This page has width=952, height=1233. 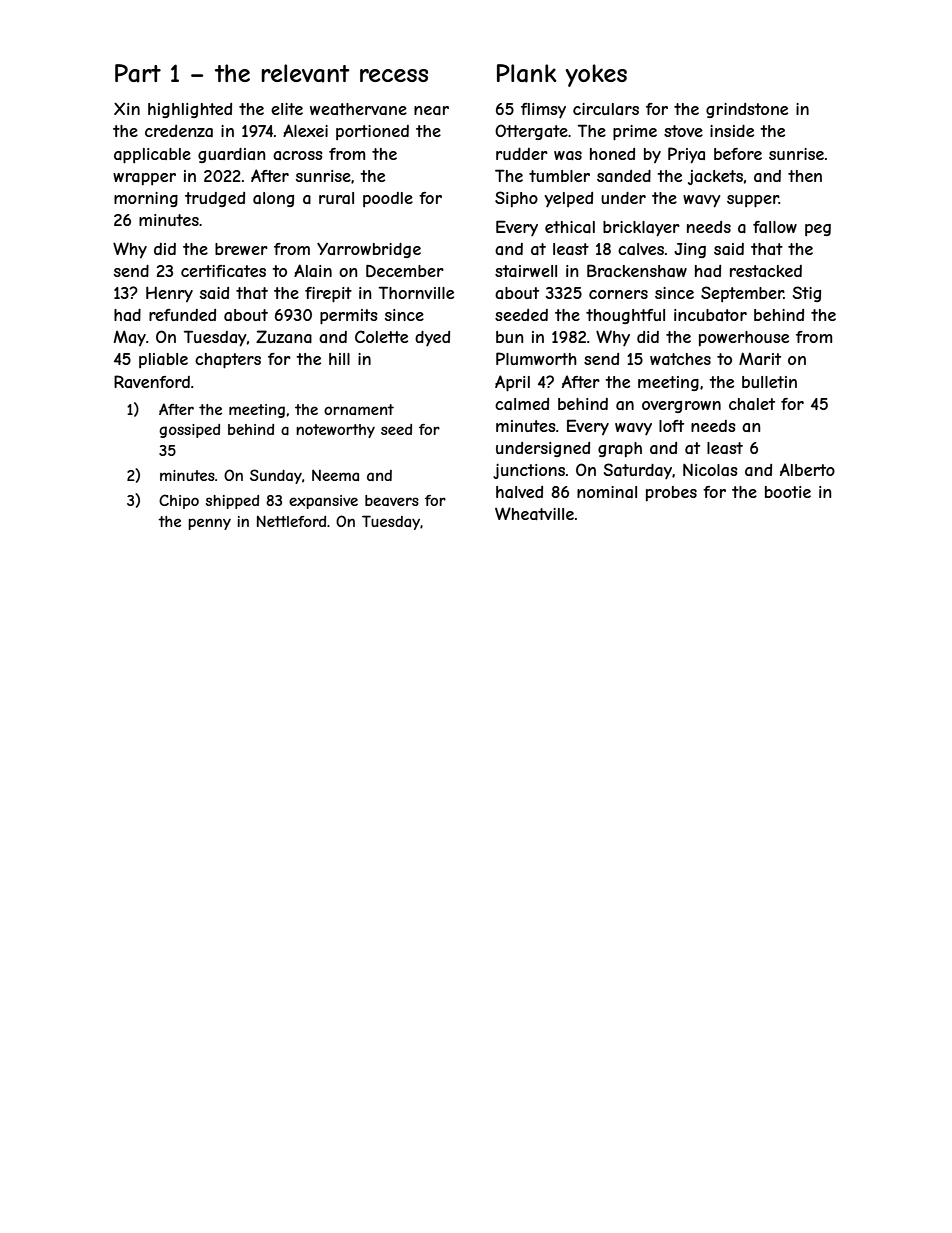 What do you see at coordinates (328, 295) in the page?
I see `firepit` at bounding box center [328, 295].
